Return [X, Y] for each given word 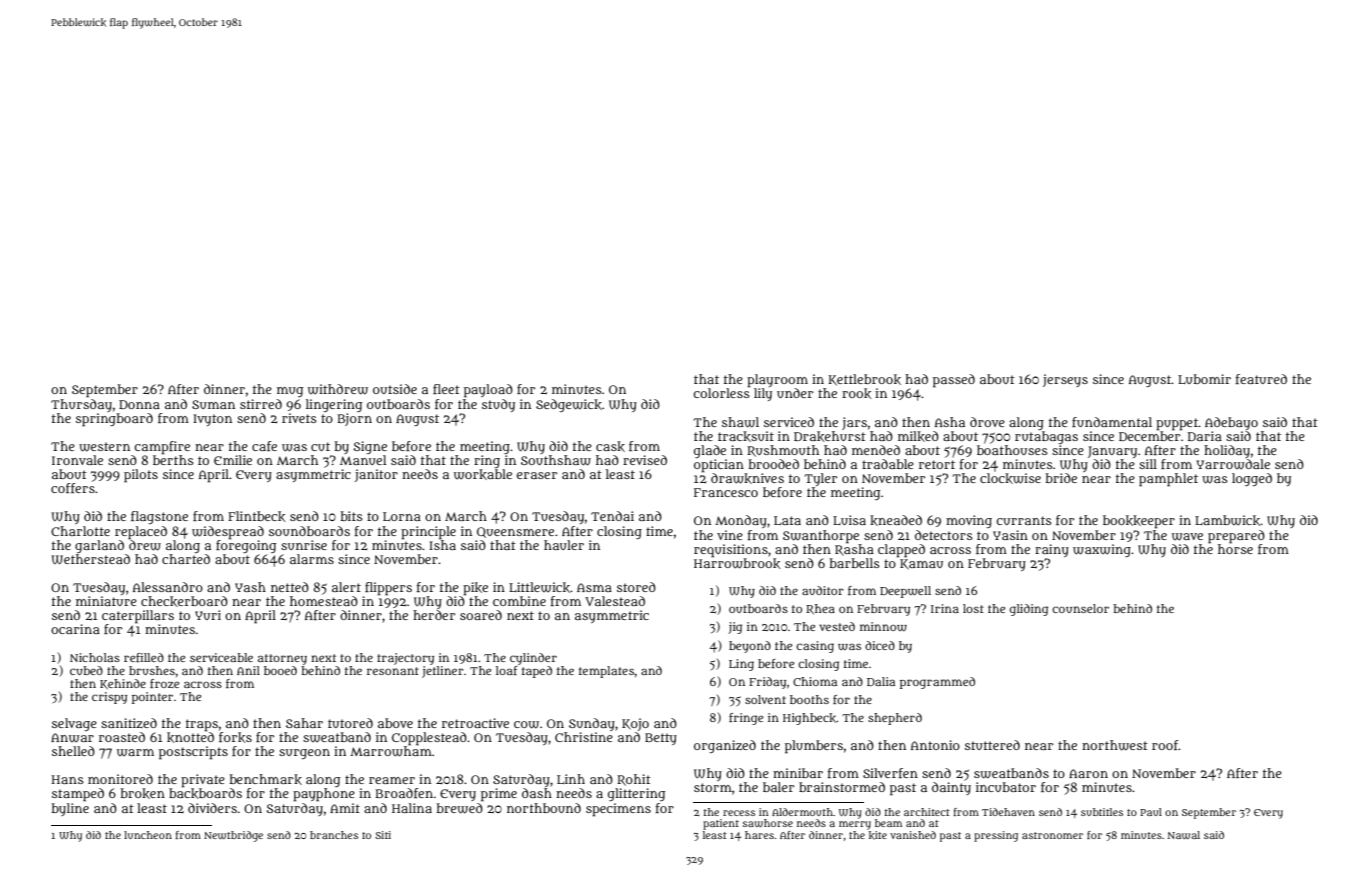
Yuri [208, 615]
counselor [1080, 608]
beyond [750, 647]
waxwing [1102, 550]
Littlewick [540, 587]
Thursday [81, 405]
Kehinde [123, 684]
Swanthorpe [821, 536]
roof [1165, 745]
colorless [721, 393]
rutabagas [1046, 437]
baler [778, 787]
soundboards [309, 531]
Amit [345, 808]
